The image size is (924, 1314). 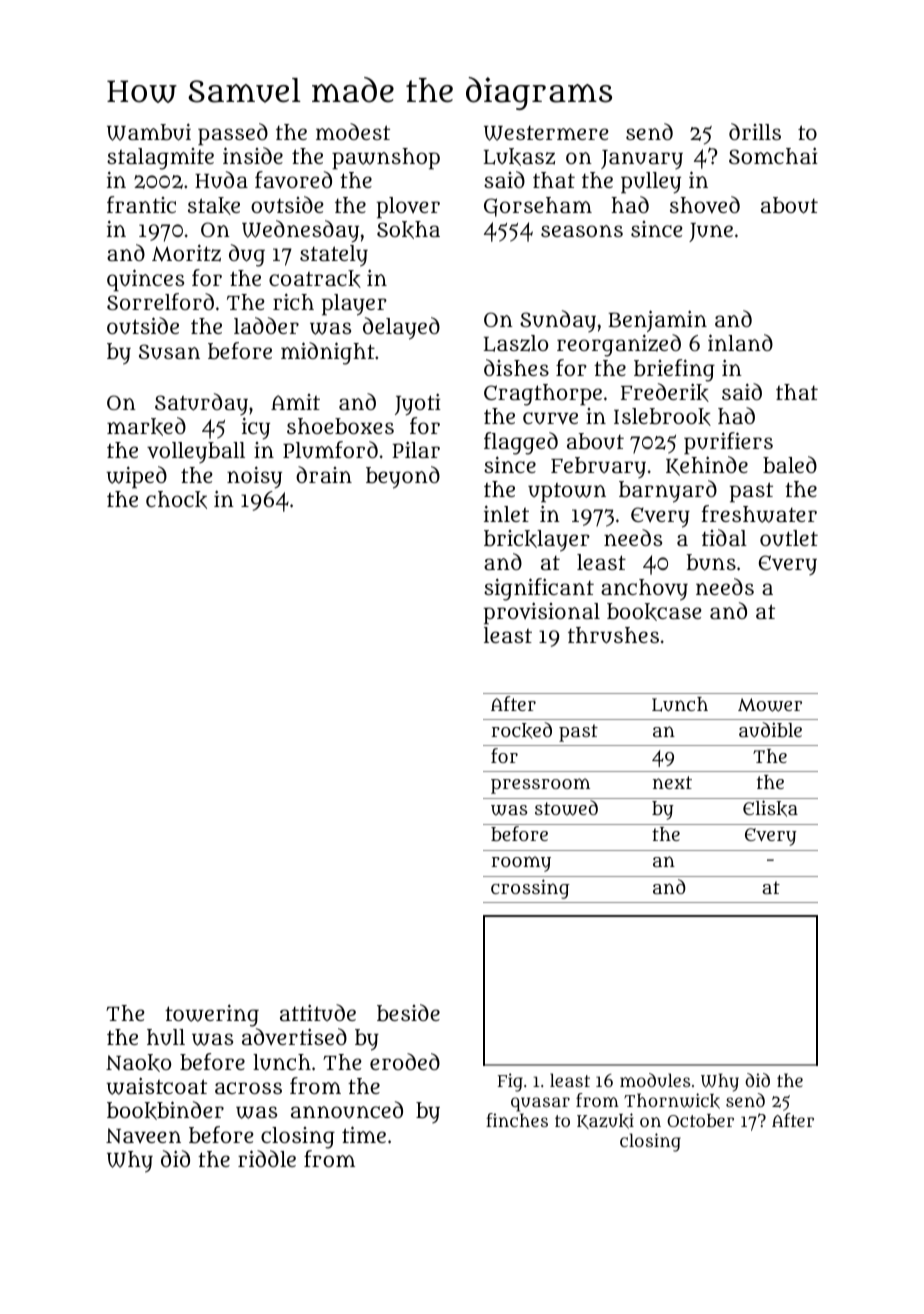 What do you see at coordinates (353, 131) in the screenshot?
I see `modest` at bounding box center [353, 131].
